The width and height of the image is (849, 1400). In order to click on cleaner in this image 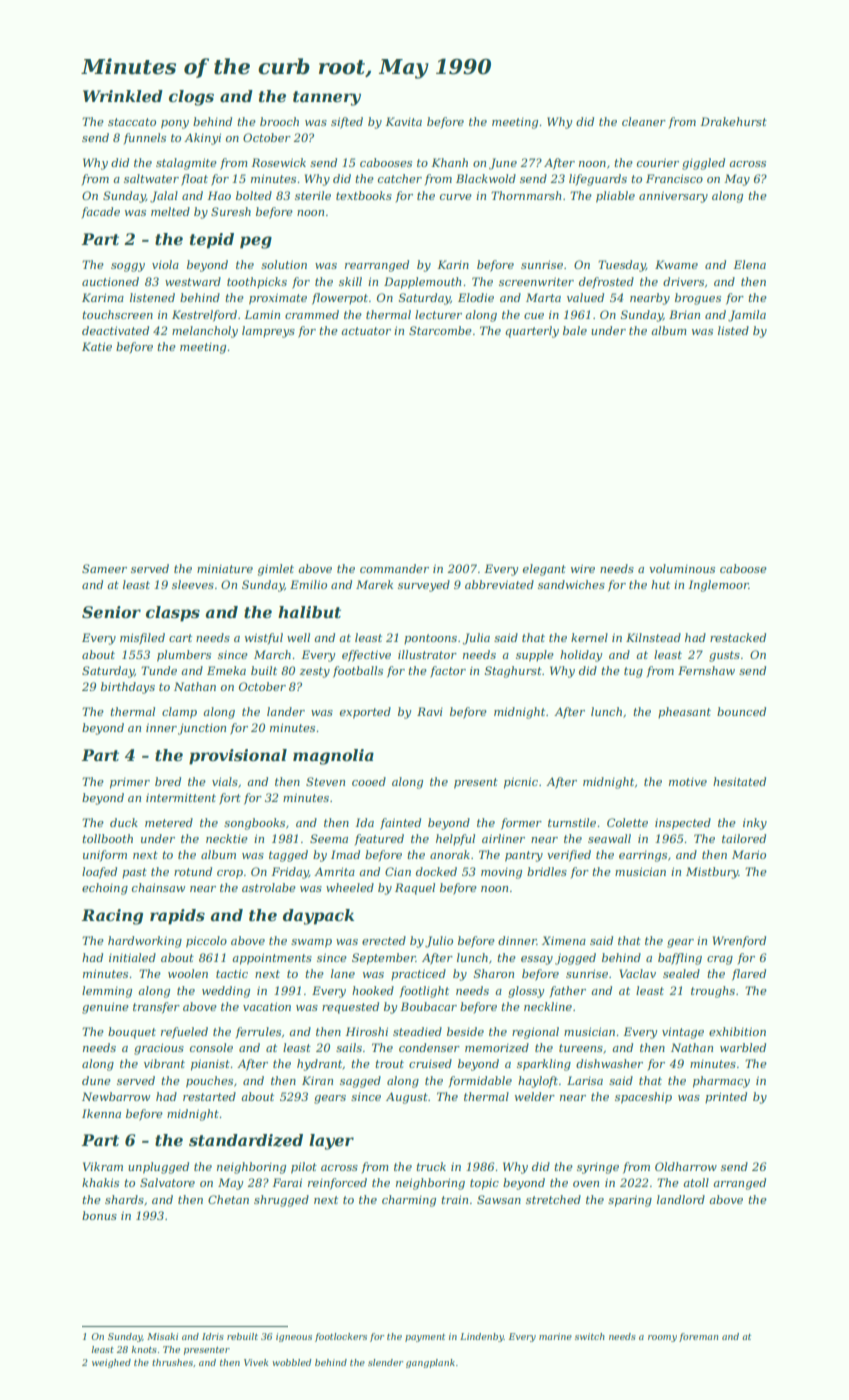, I will do `click(644, 121)`.
